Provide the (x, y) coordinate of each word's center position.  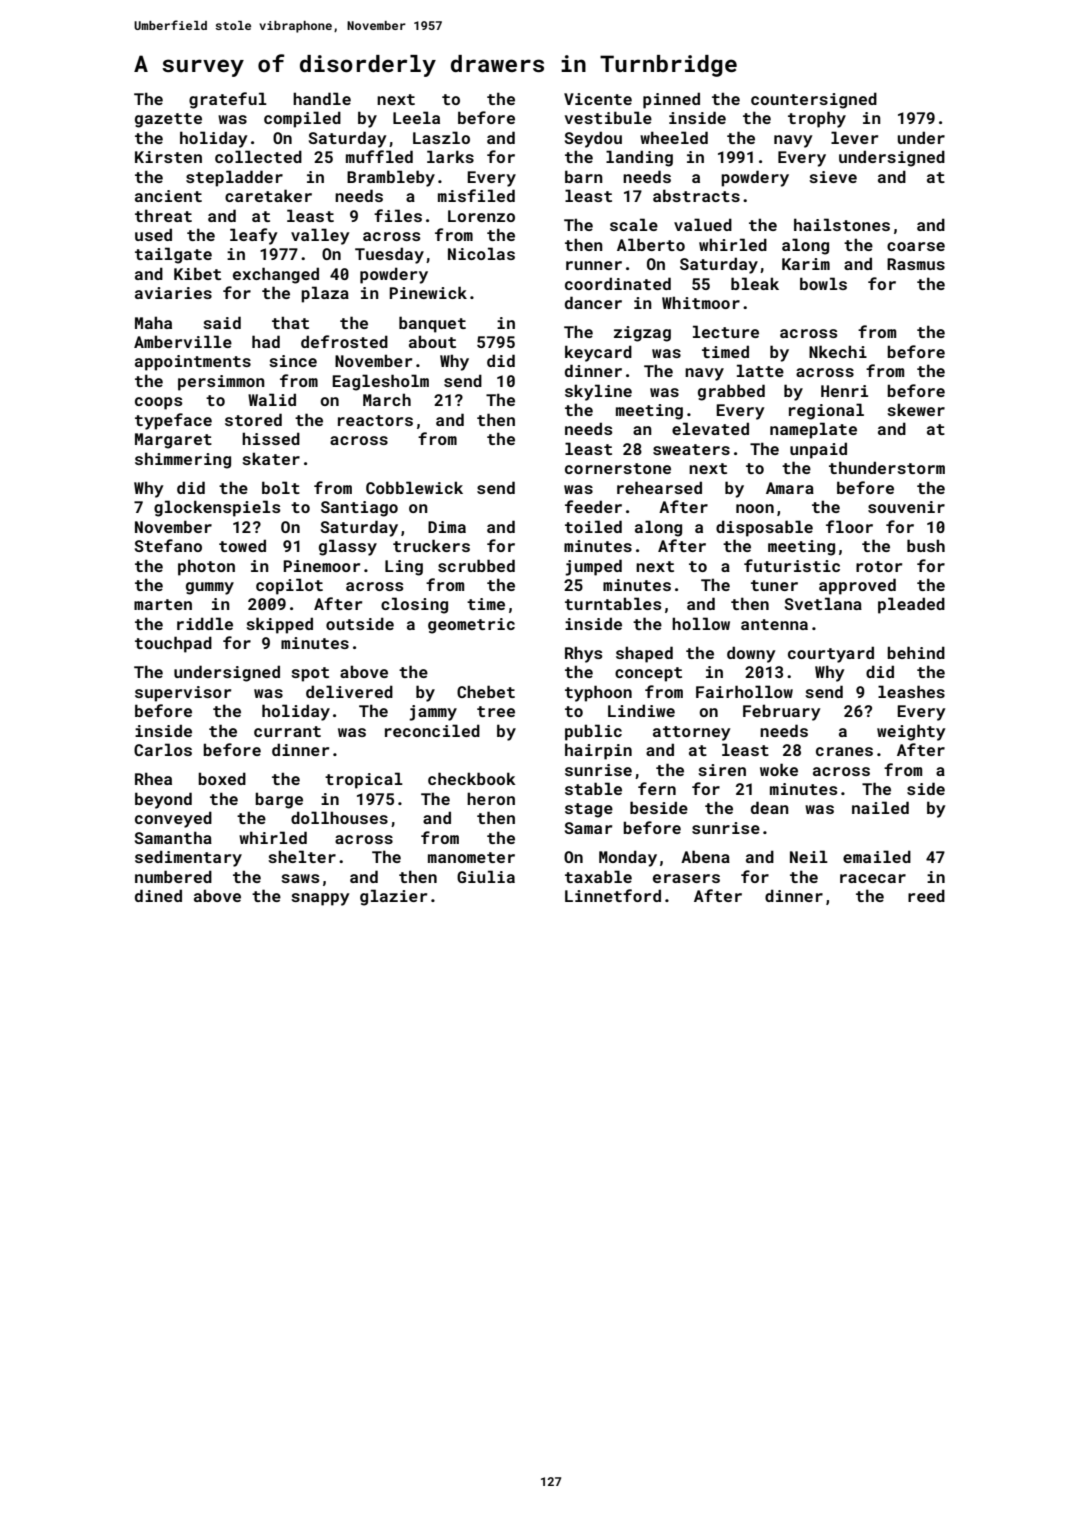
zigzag (642, 334)
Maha (153, 322)
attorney (691, 733)
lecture (726, 331)
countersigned (814, 100)
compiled (302, 119)
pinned (671, 100)
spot (310, 674)
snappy (320, 899)
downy (751, 654)
